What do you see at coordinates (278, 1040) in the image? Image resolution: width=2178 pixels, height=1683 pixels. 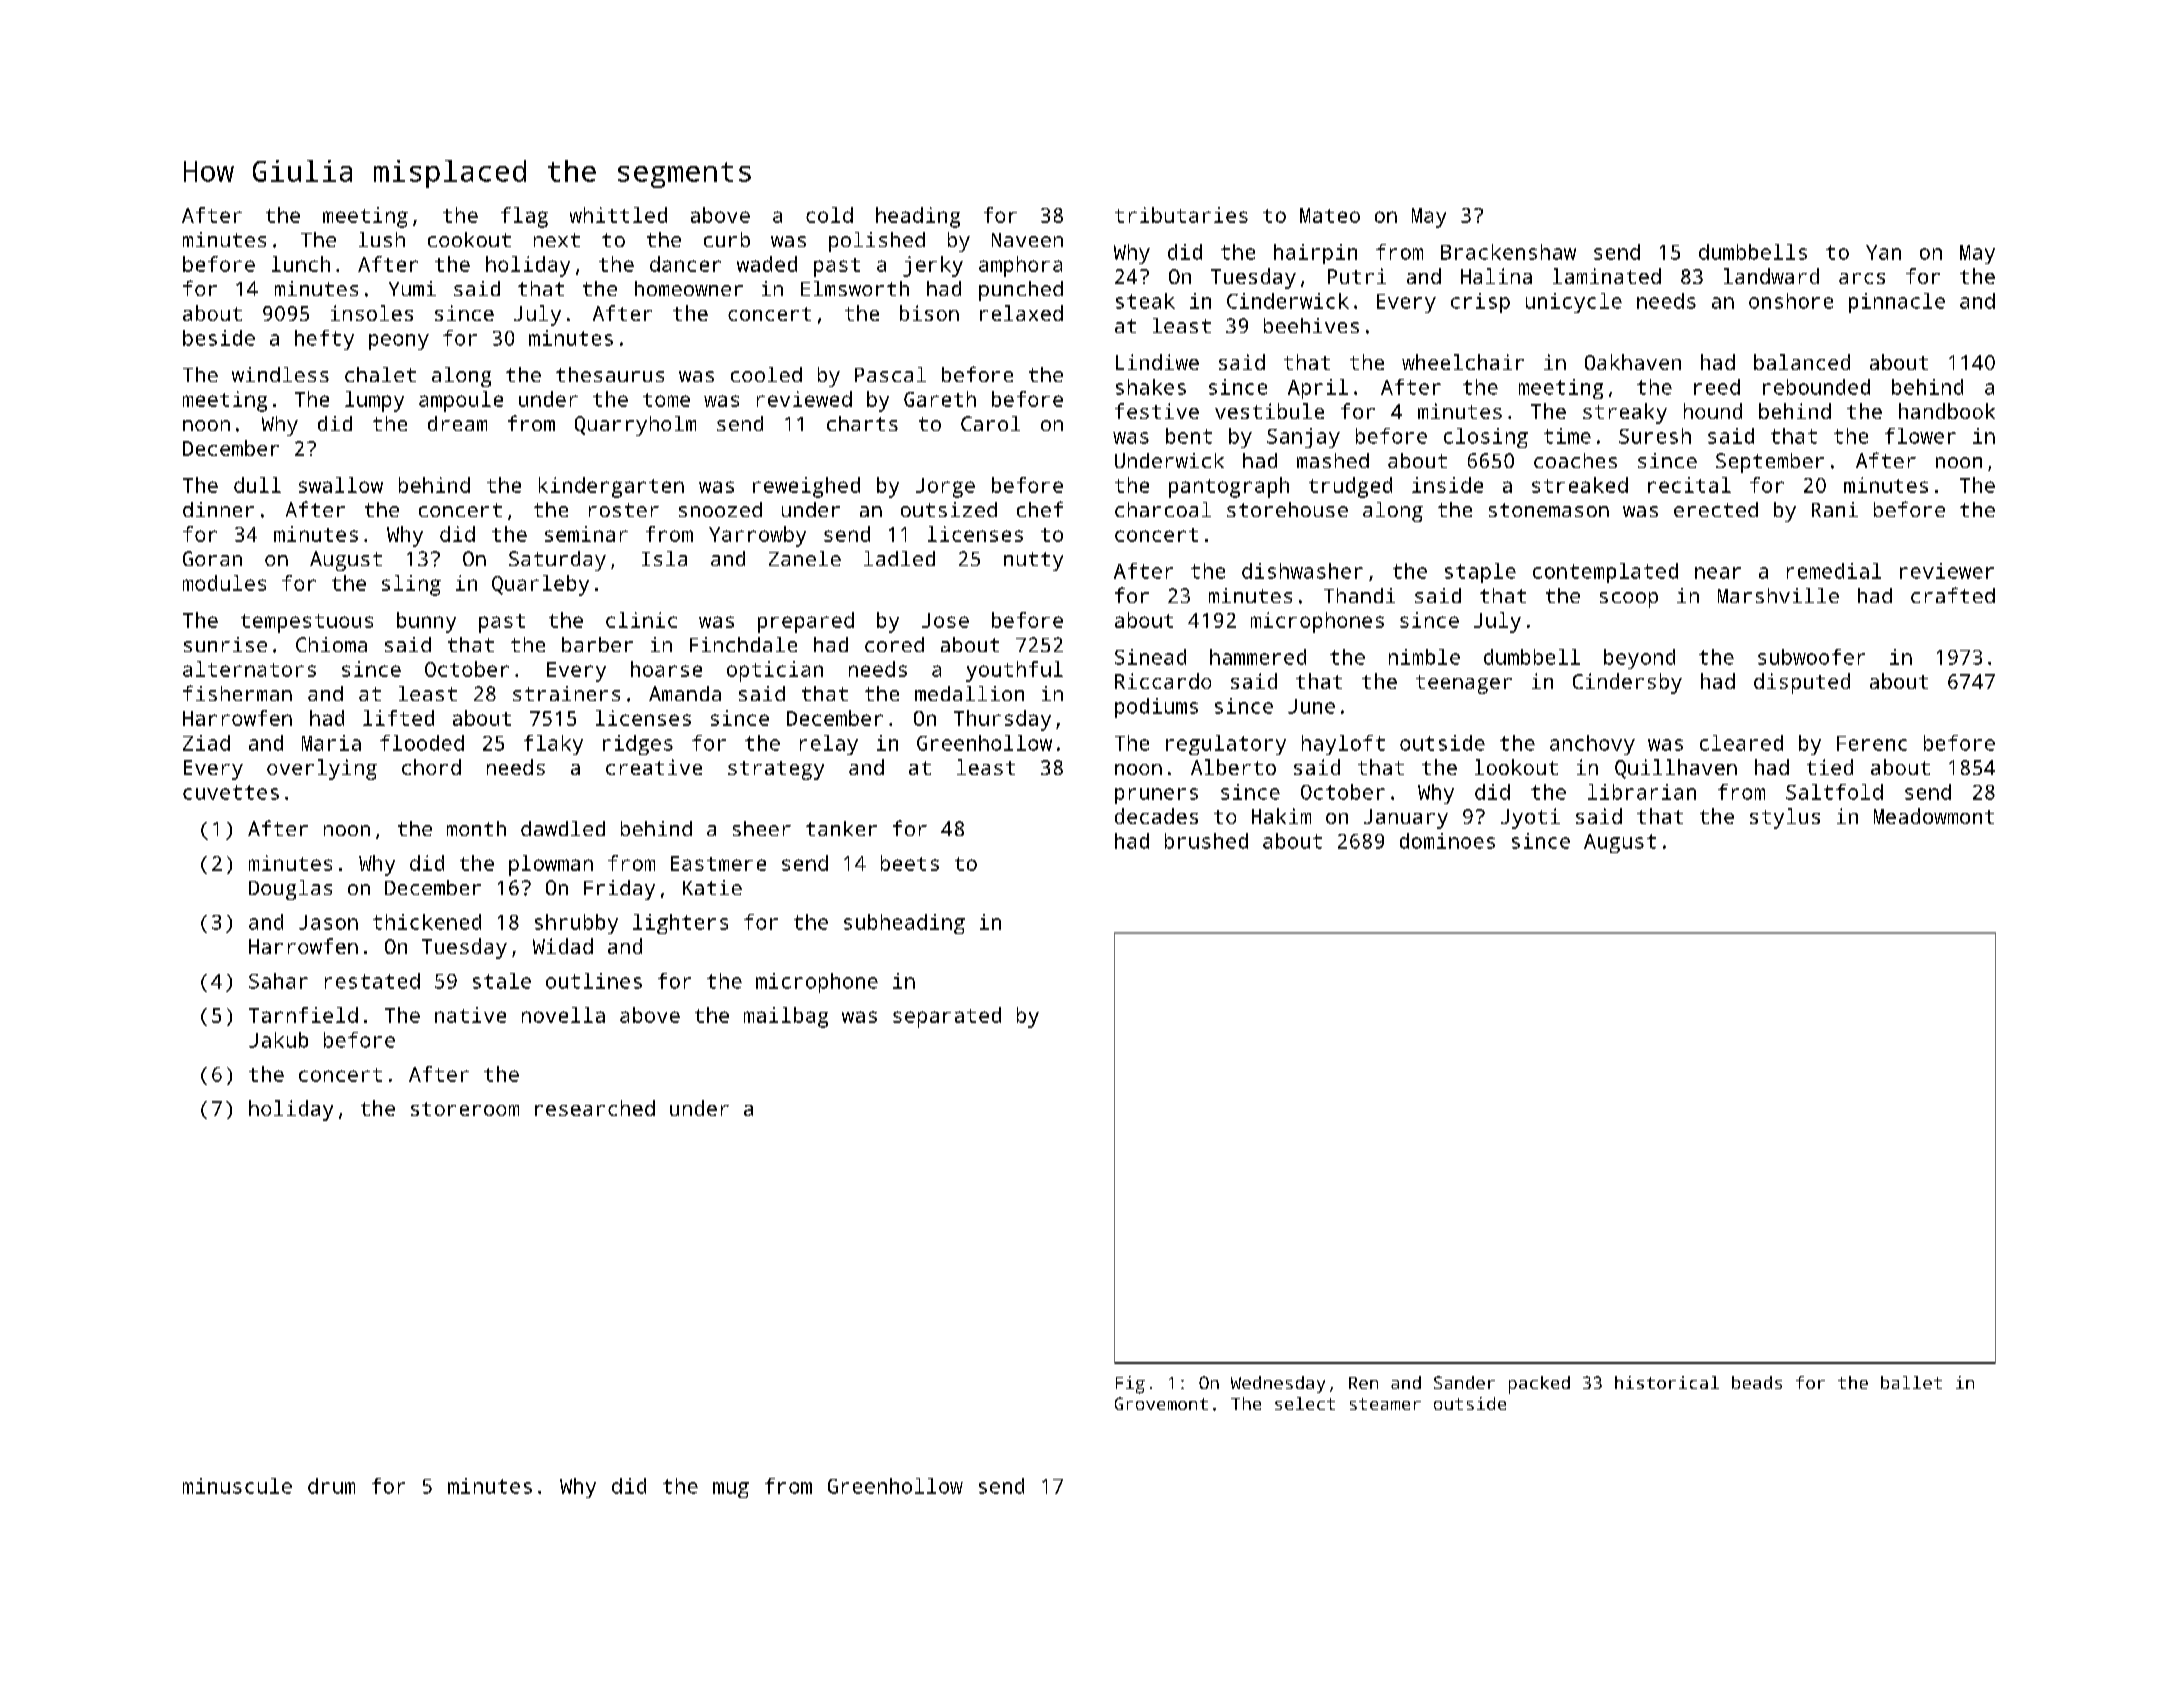 I see `Jakub` at bounding box center [278, 1040].
